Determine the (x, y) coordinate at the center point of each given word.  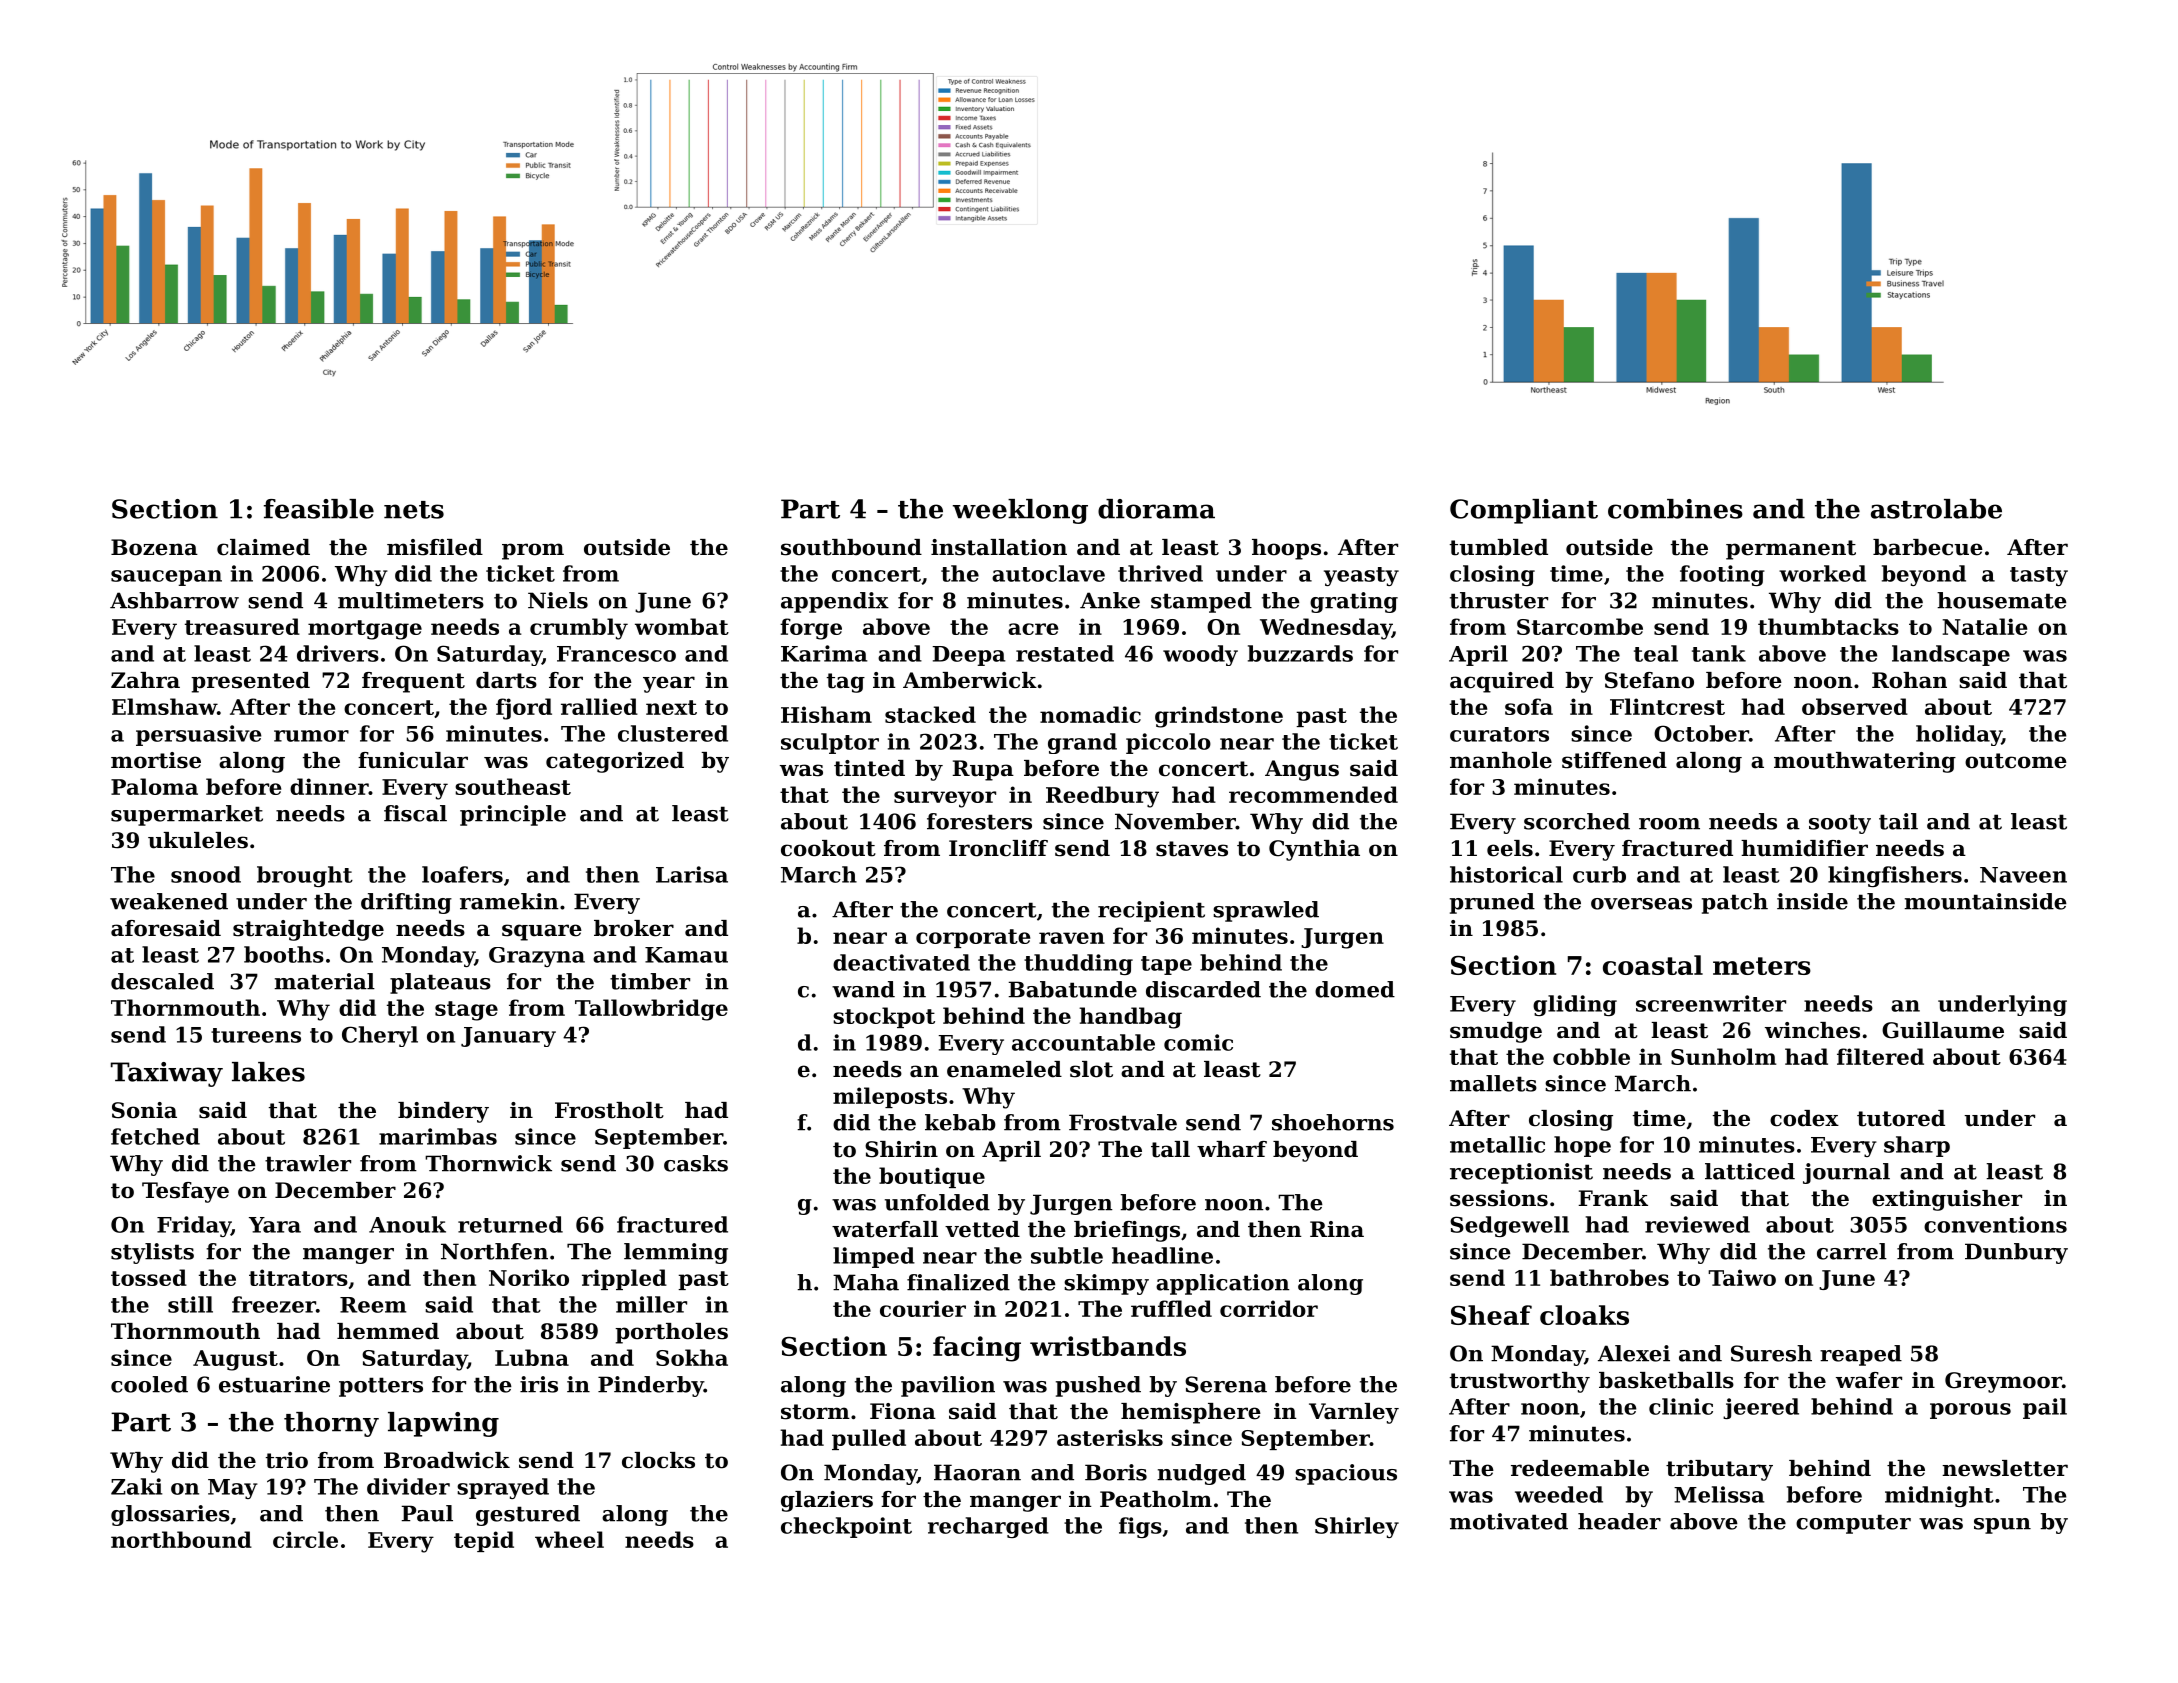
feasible (319, 509)
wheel (569, 1539)
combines (1675, 509)
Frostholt (609, 1110)
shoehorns (1333, 1122)
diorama (1156, 509)
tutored (1901, 1118)
